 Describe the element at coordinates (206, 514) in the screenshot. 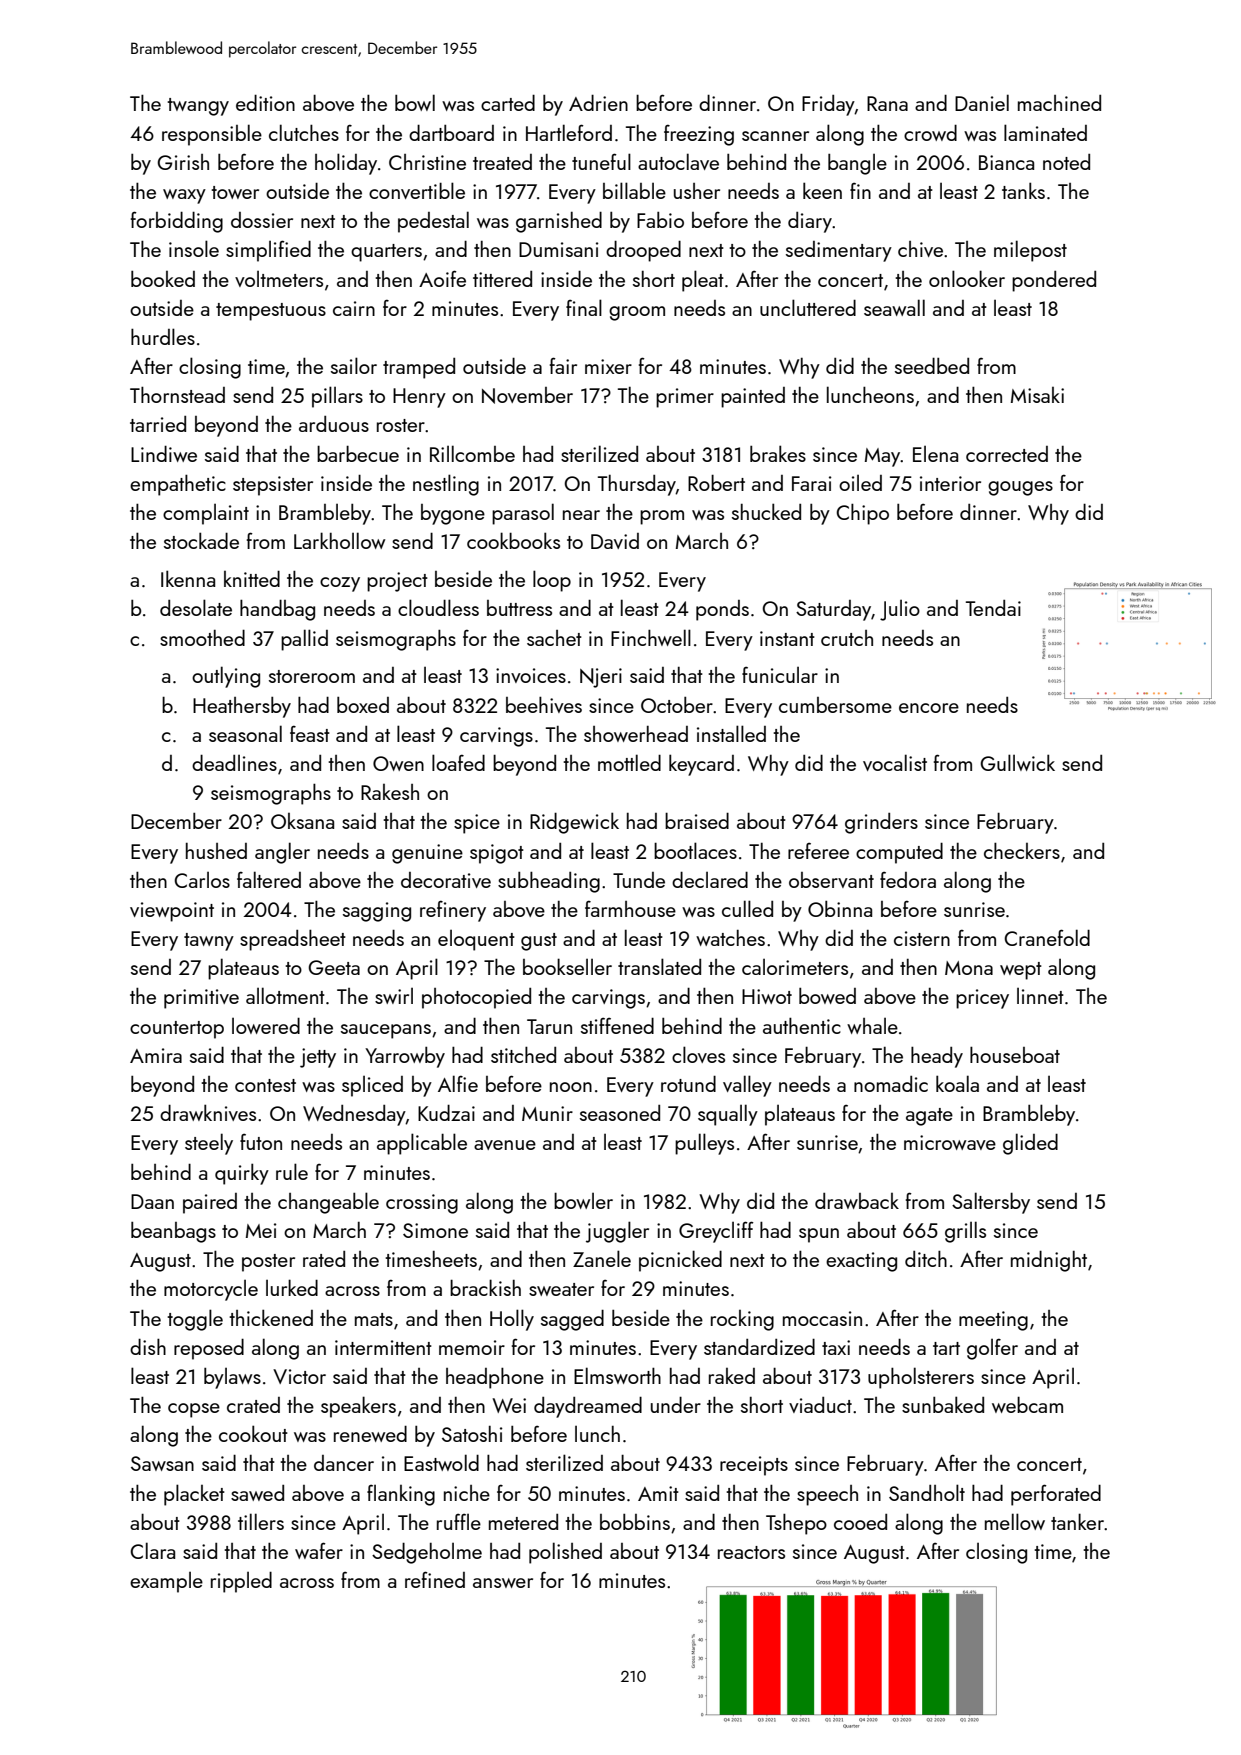

I see `complaint` at that location.
